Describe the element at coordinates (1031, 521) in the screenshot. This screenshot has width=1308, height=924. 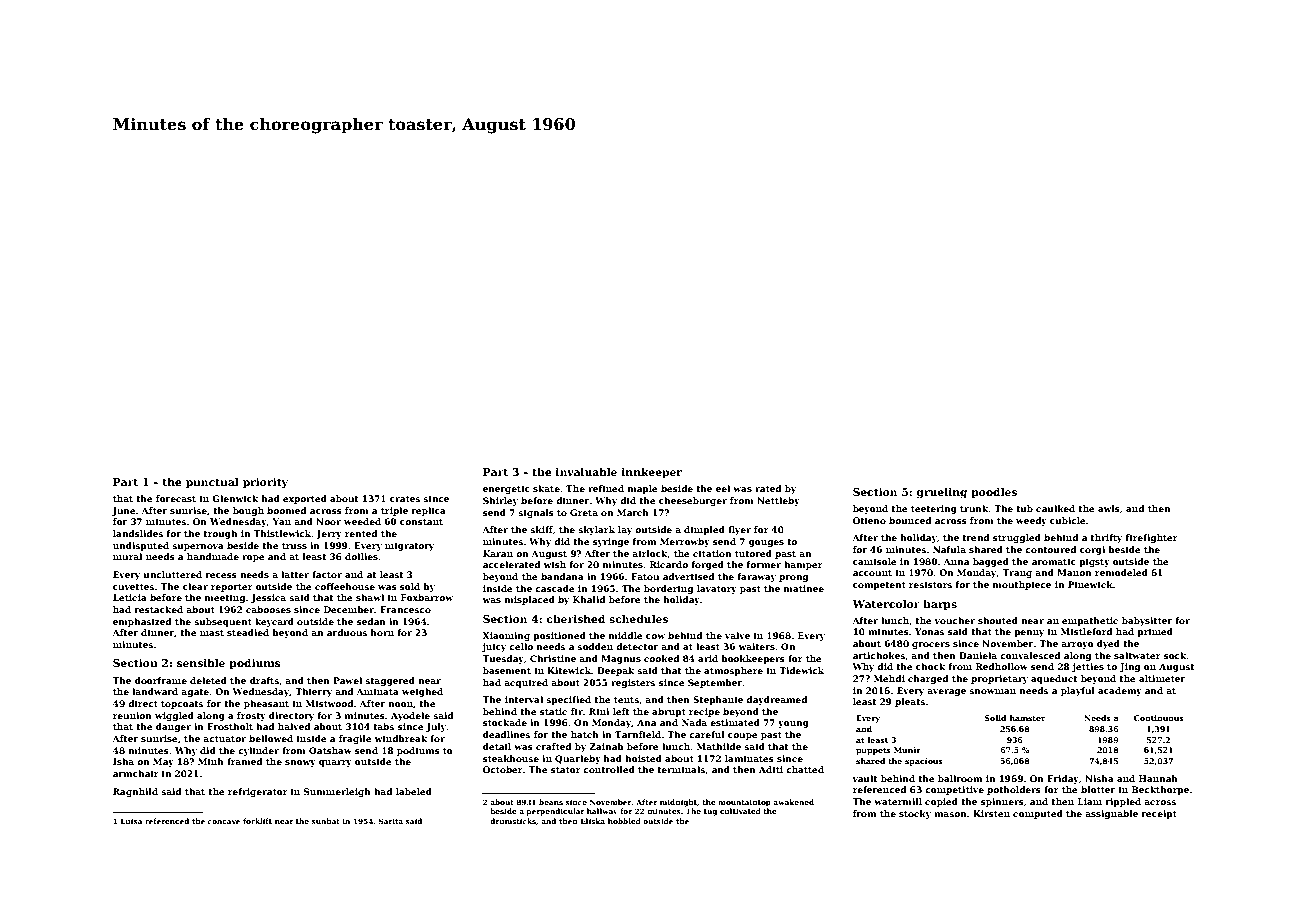
I see `weedy` at that location.
